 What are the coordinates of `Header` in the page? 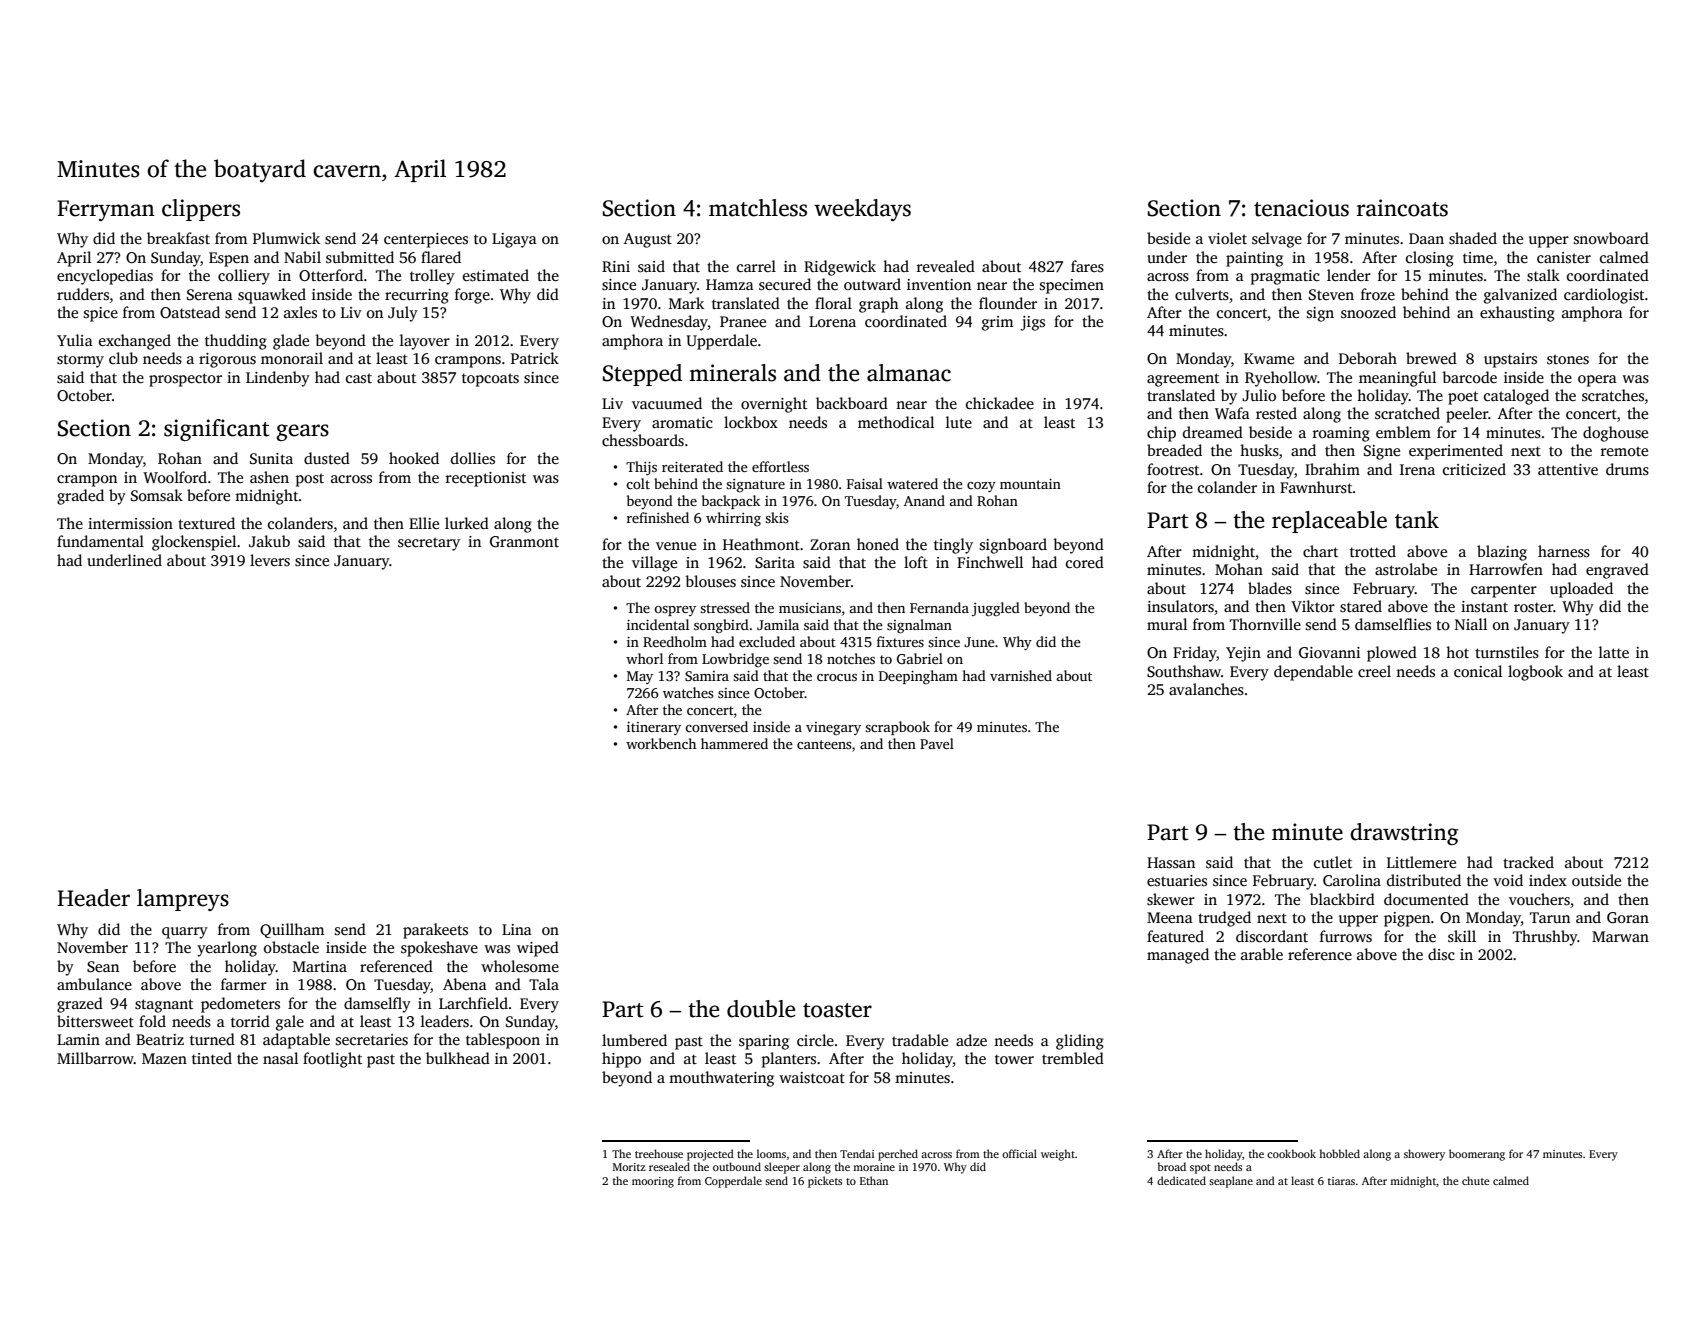 It's located at (93, 898).
